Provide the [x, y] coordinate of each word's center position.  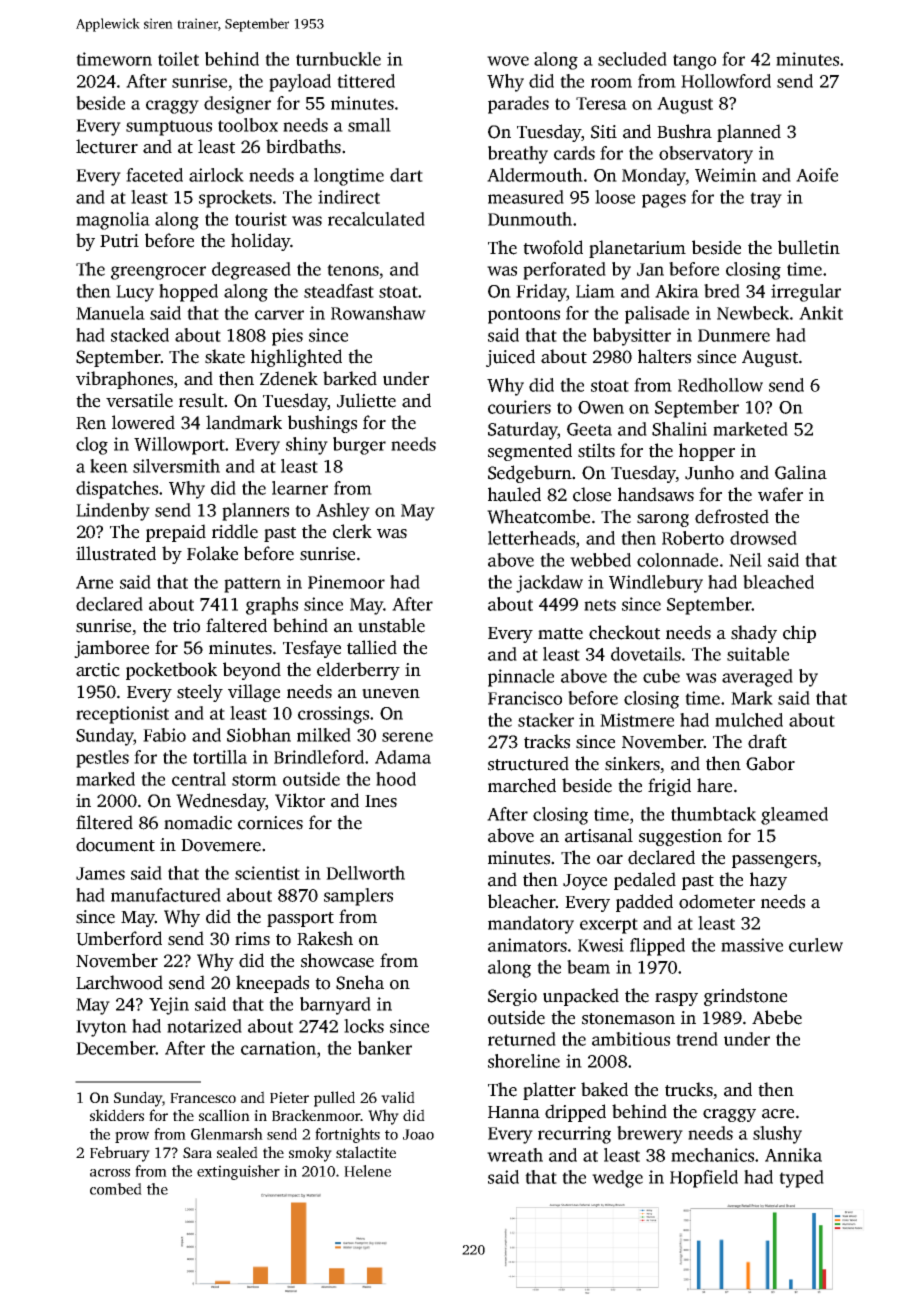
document [115, 844]
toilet [178, 59]
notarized [204, 1026]
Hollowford [726, 81]
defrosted [732, 516]
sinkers [632, 763]
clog [92, 446]
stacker [546, 720]
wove [508, 61]
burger [359, 446]
